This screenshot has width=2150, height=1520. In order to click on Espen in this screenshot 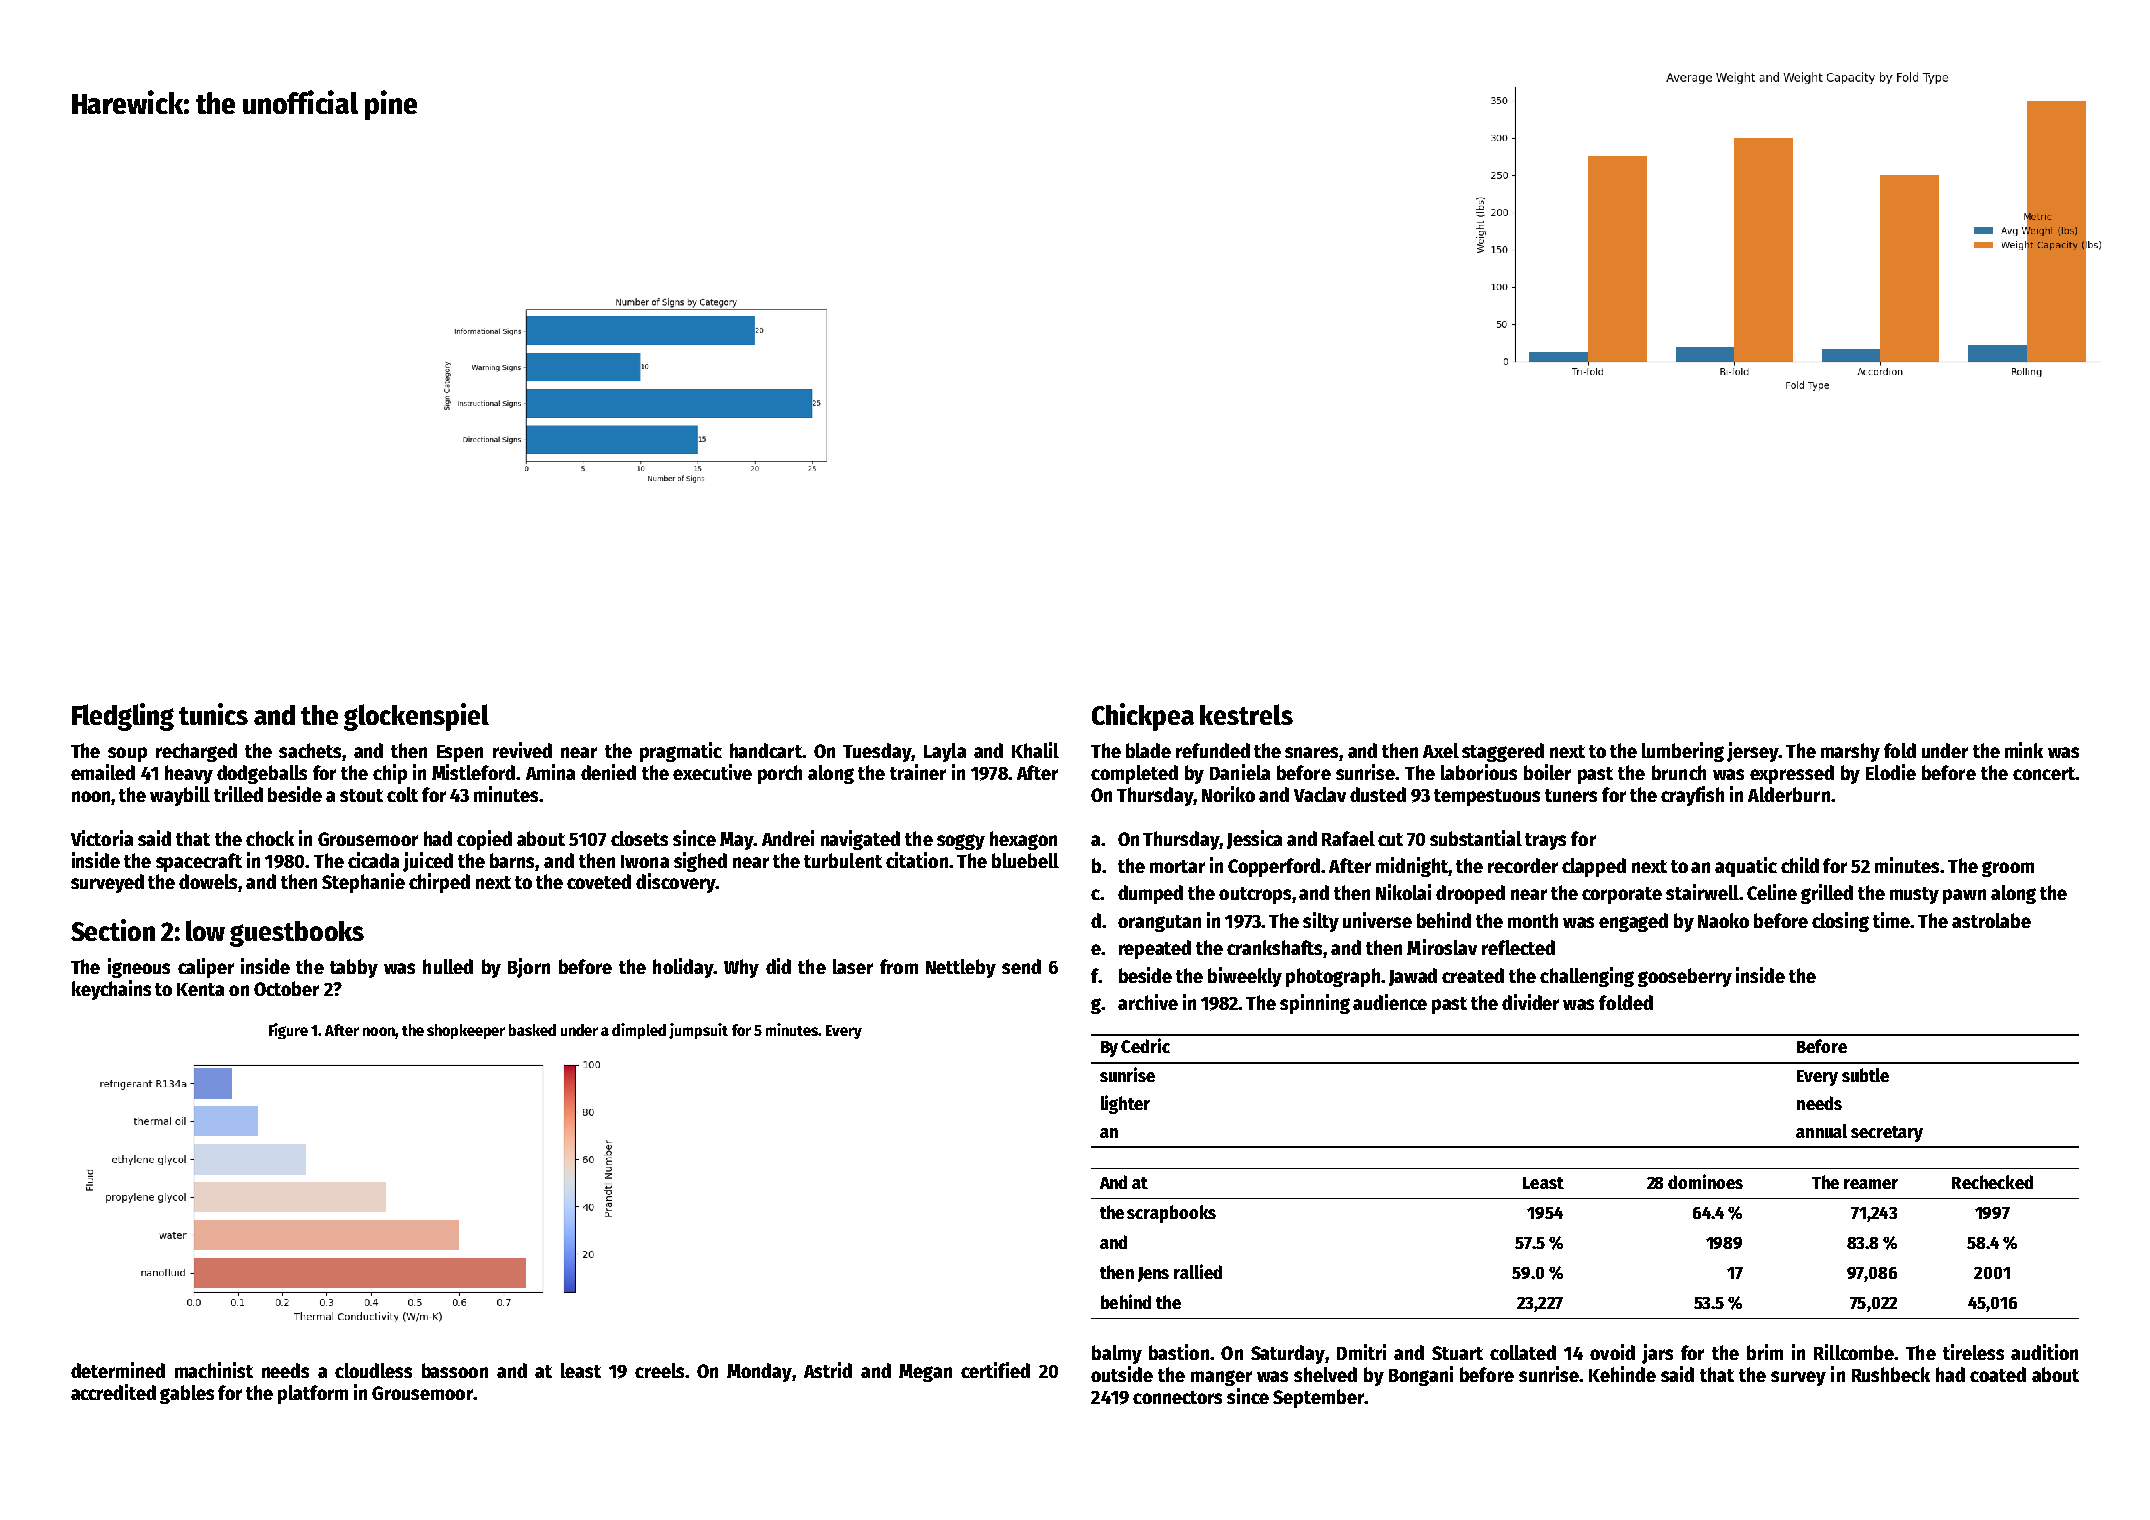, I will do `click(460, 753)`.
